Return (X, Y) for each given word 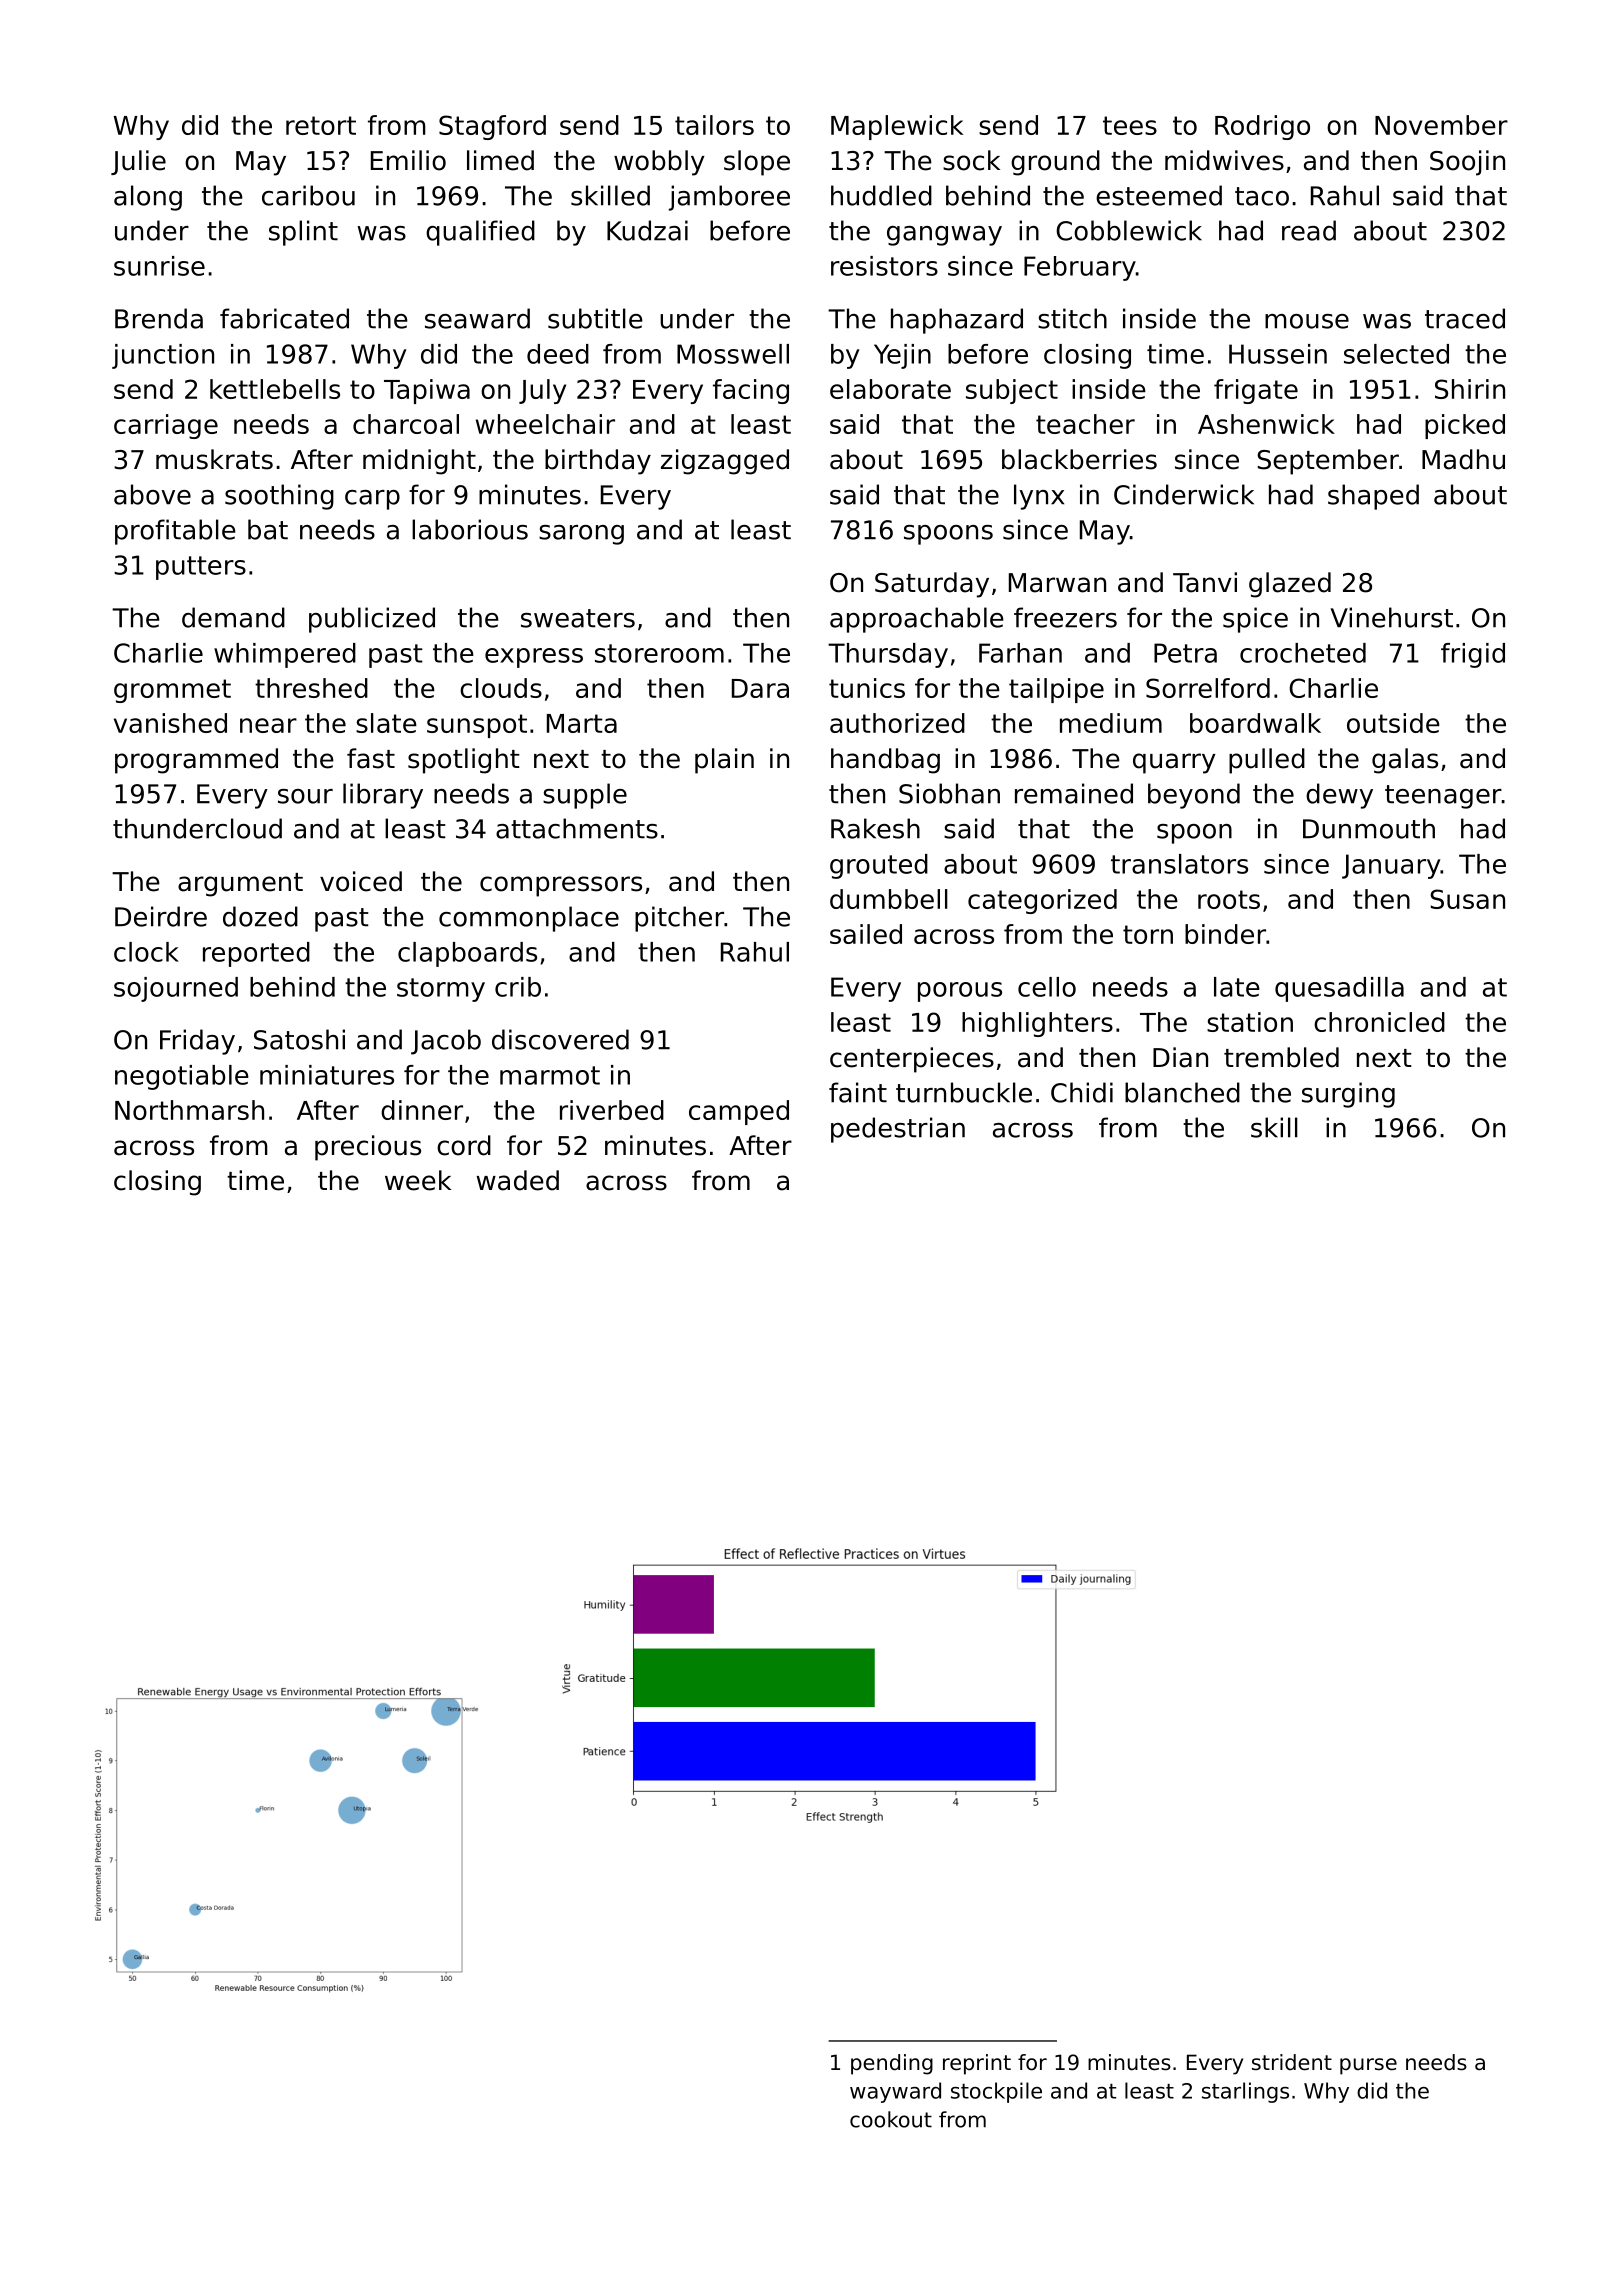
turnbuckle (964, 1092)
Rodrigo (1262, 127)
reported (256, 954)
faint (858, 1092)
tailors (714, 125)
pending (892, 2064)
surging (1348, 1095)
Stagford (492, 127)
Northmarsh (189, 1110)
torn (1148, 934)
